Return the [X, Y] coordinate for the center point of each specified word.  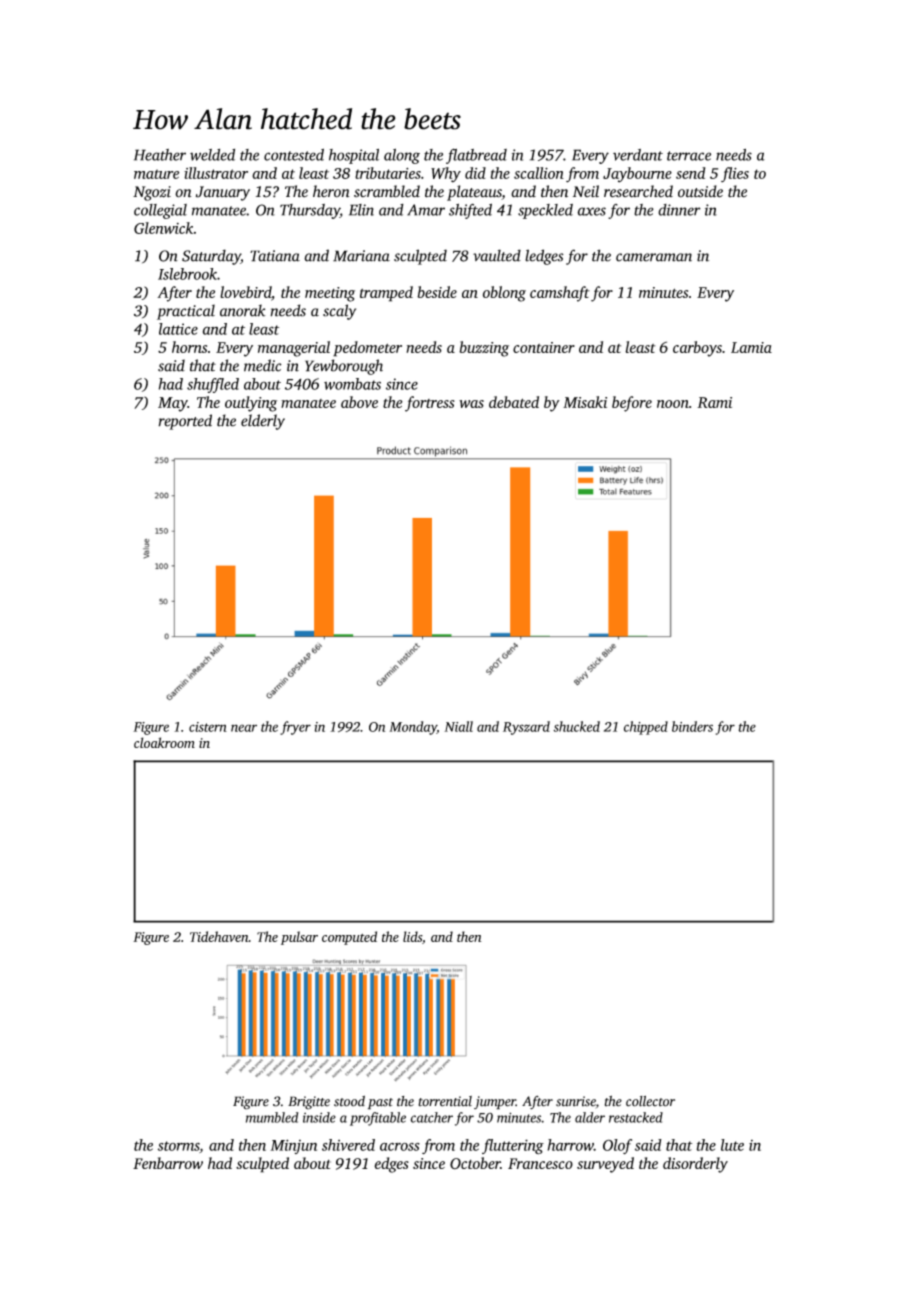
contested [294, 154]
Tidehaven [219, 936]
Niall [458, 726]
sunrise [576, 1102]
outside [700, 191]
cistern [208, 727]
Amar [426, 210]
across [400, 1146]
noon [673, 404]
